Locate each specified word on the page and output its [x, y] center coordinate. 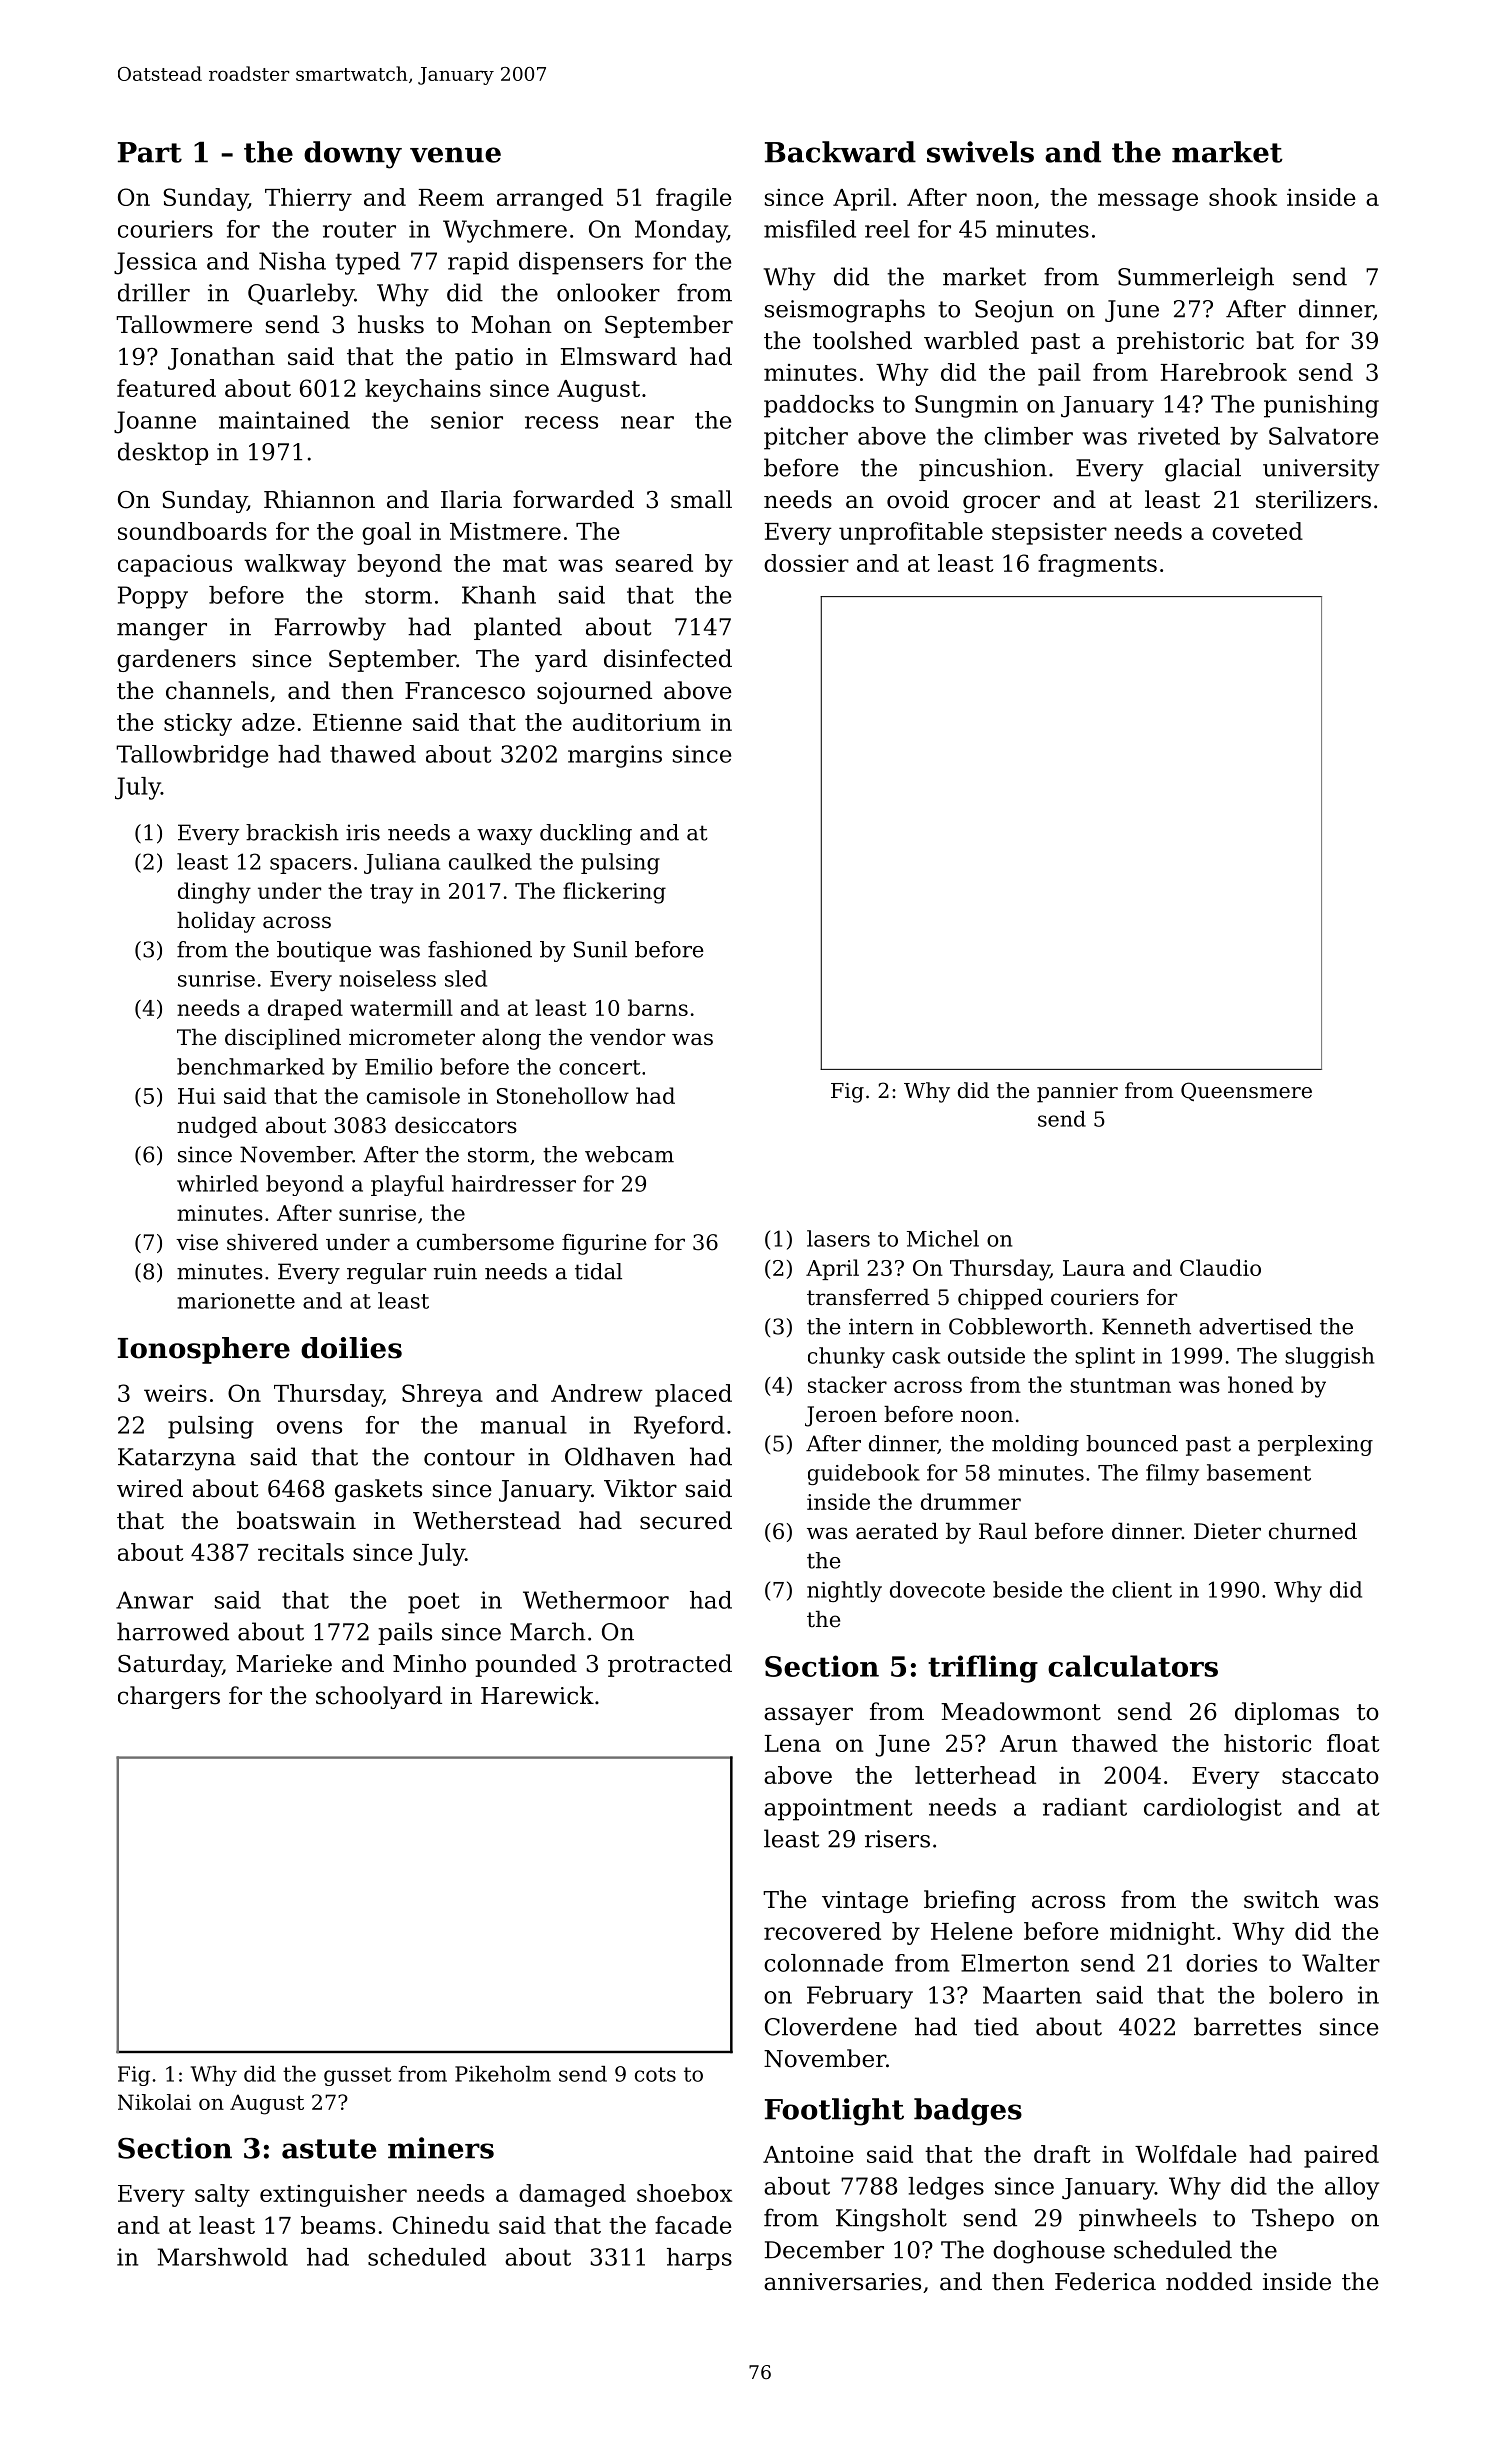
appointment [838, 1809]
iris [363, 832]
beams [338, 2225]
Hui [197, 1096]
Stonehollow [563, 1095]
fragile [694, 199]
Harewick [537, 1695]
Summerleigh [1196, 279]
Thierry [308, 199]
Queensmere [1246, 1091]
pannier [1077, 1093]
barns [658, 1007]
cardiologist [1213, 1809]
